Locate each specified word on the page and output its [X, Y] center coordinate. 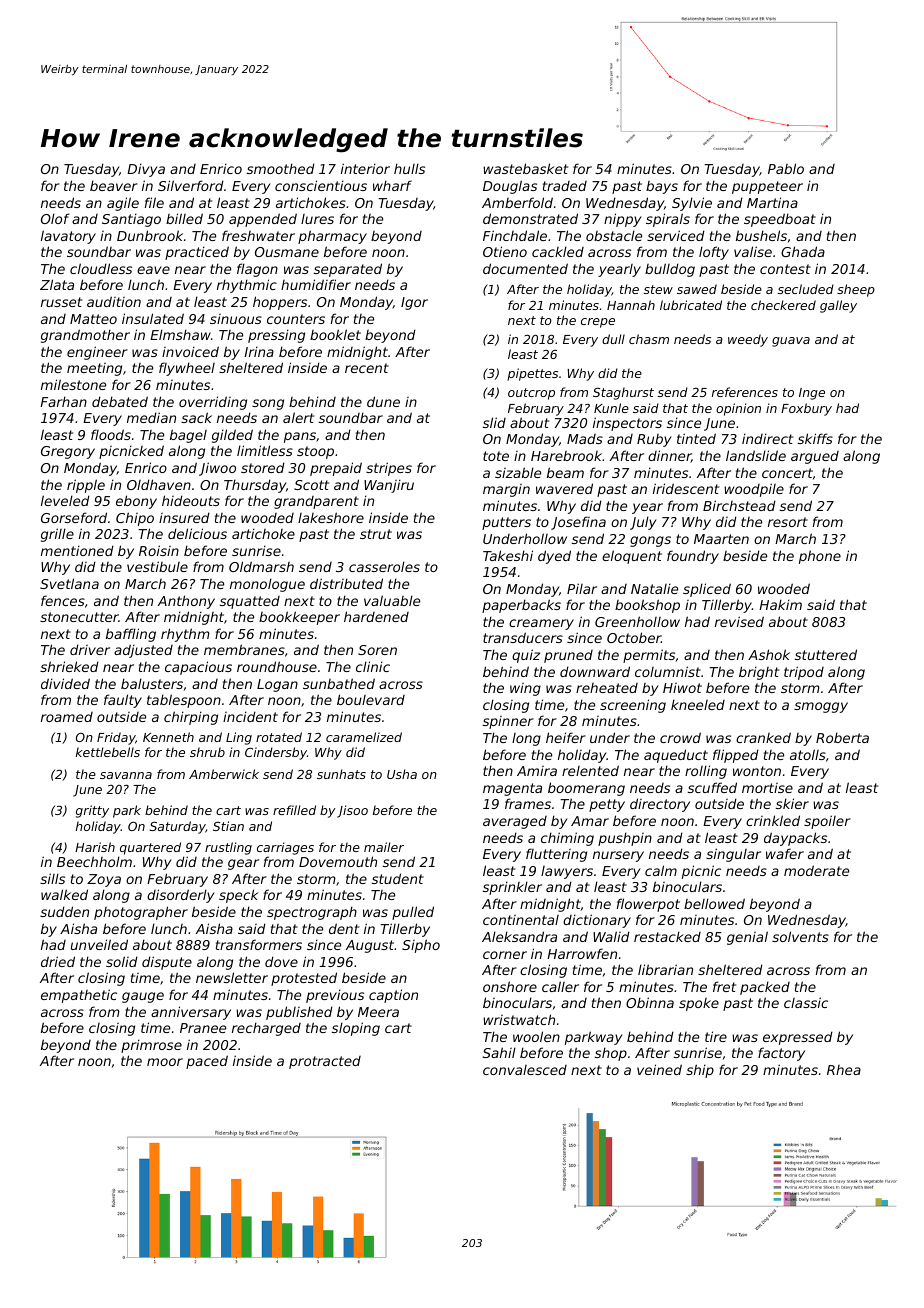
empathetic [79, 996]
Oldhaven [159, 484]
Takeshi [508, 555]
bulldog [670, 270]
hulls [409, 168]
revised [739, 621]
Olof [55, 218]
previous [335, 996]
